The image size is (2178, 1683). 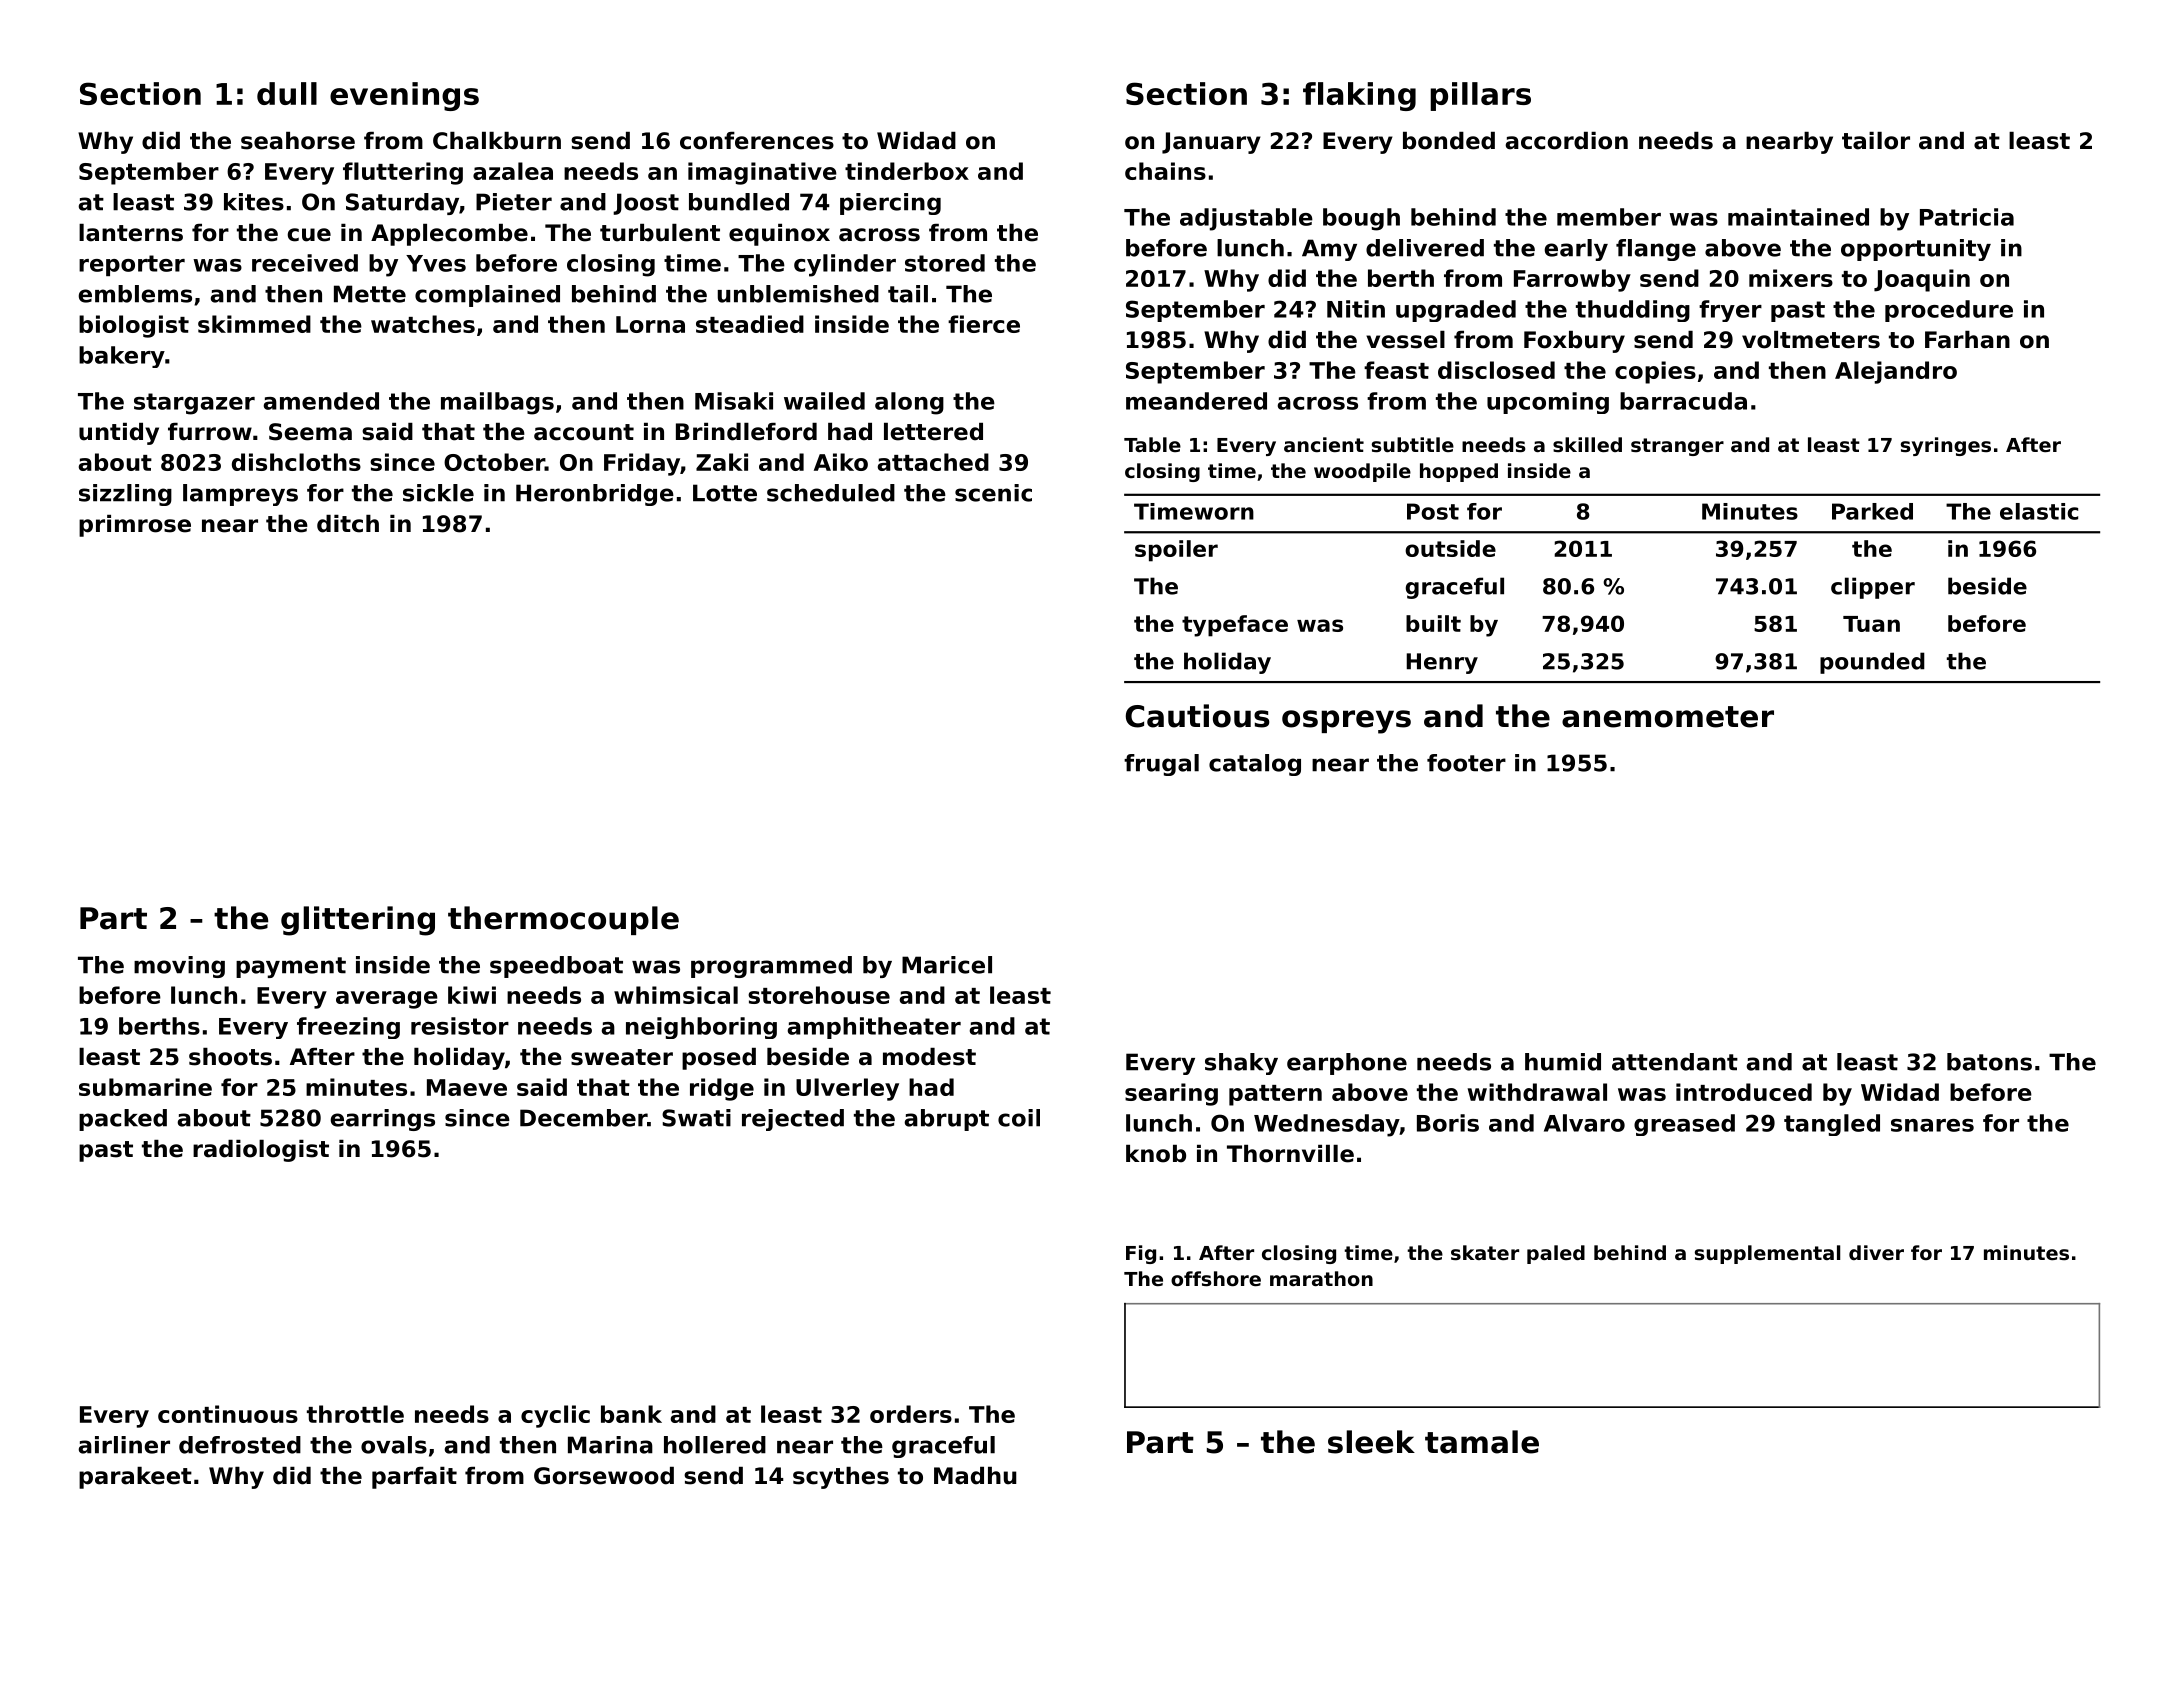 I want to click on typeface, so click(x=1235, y=626).
